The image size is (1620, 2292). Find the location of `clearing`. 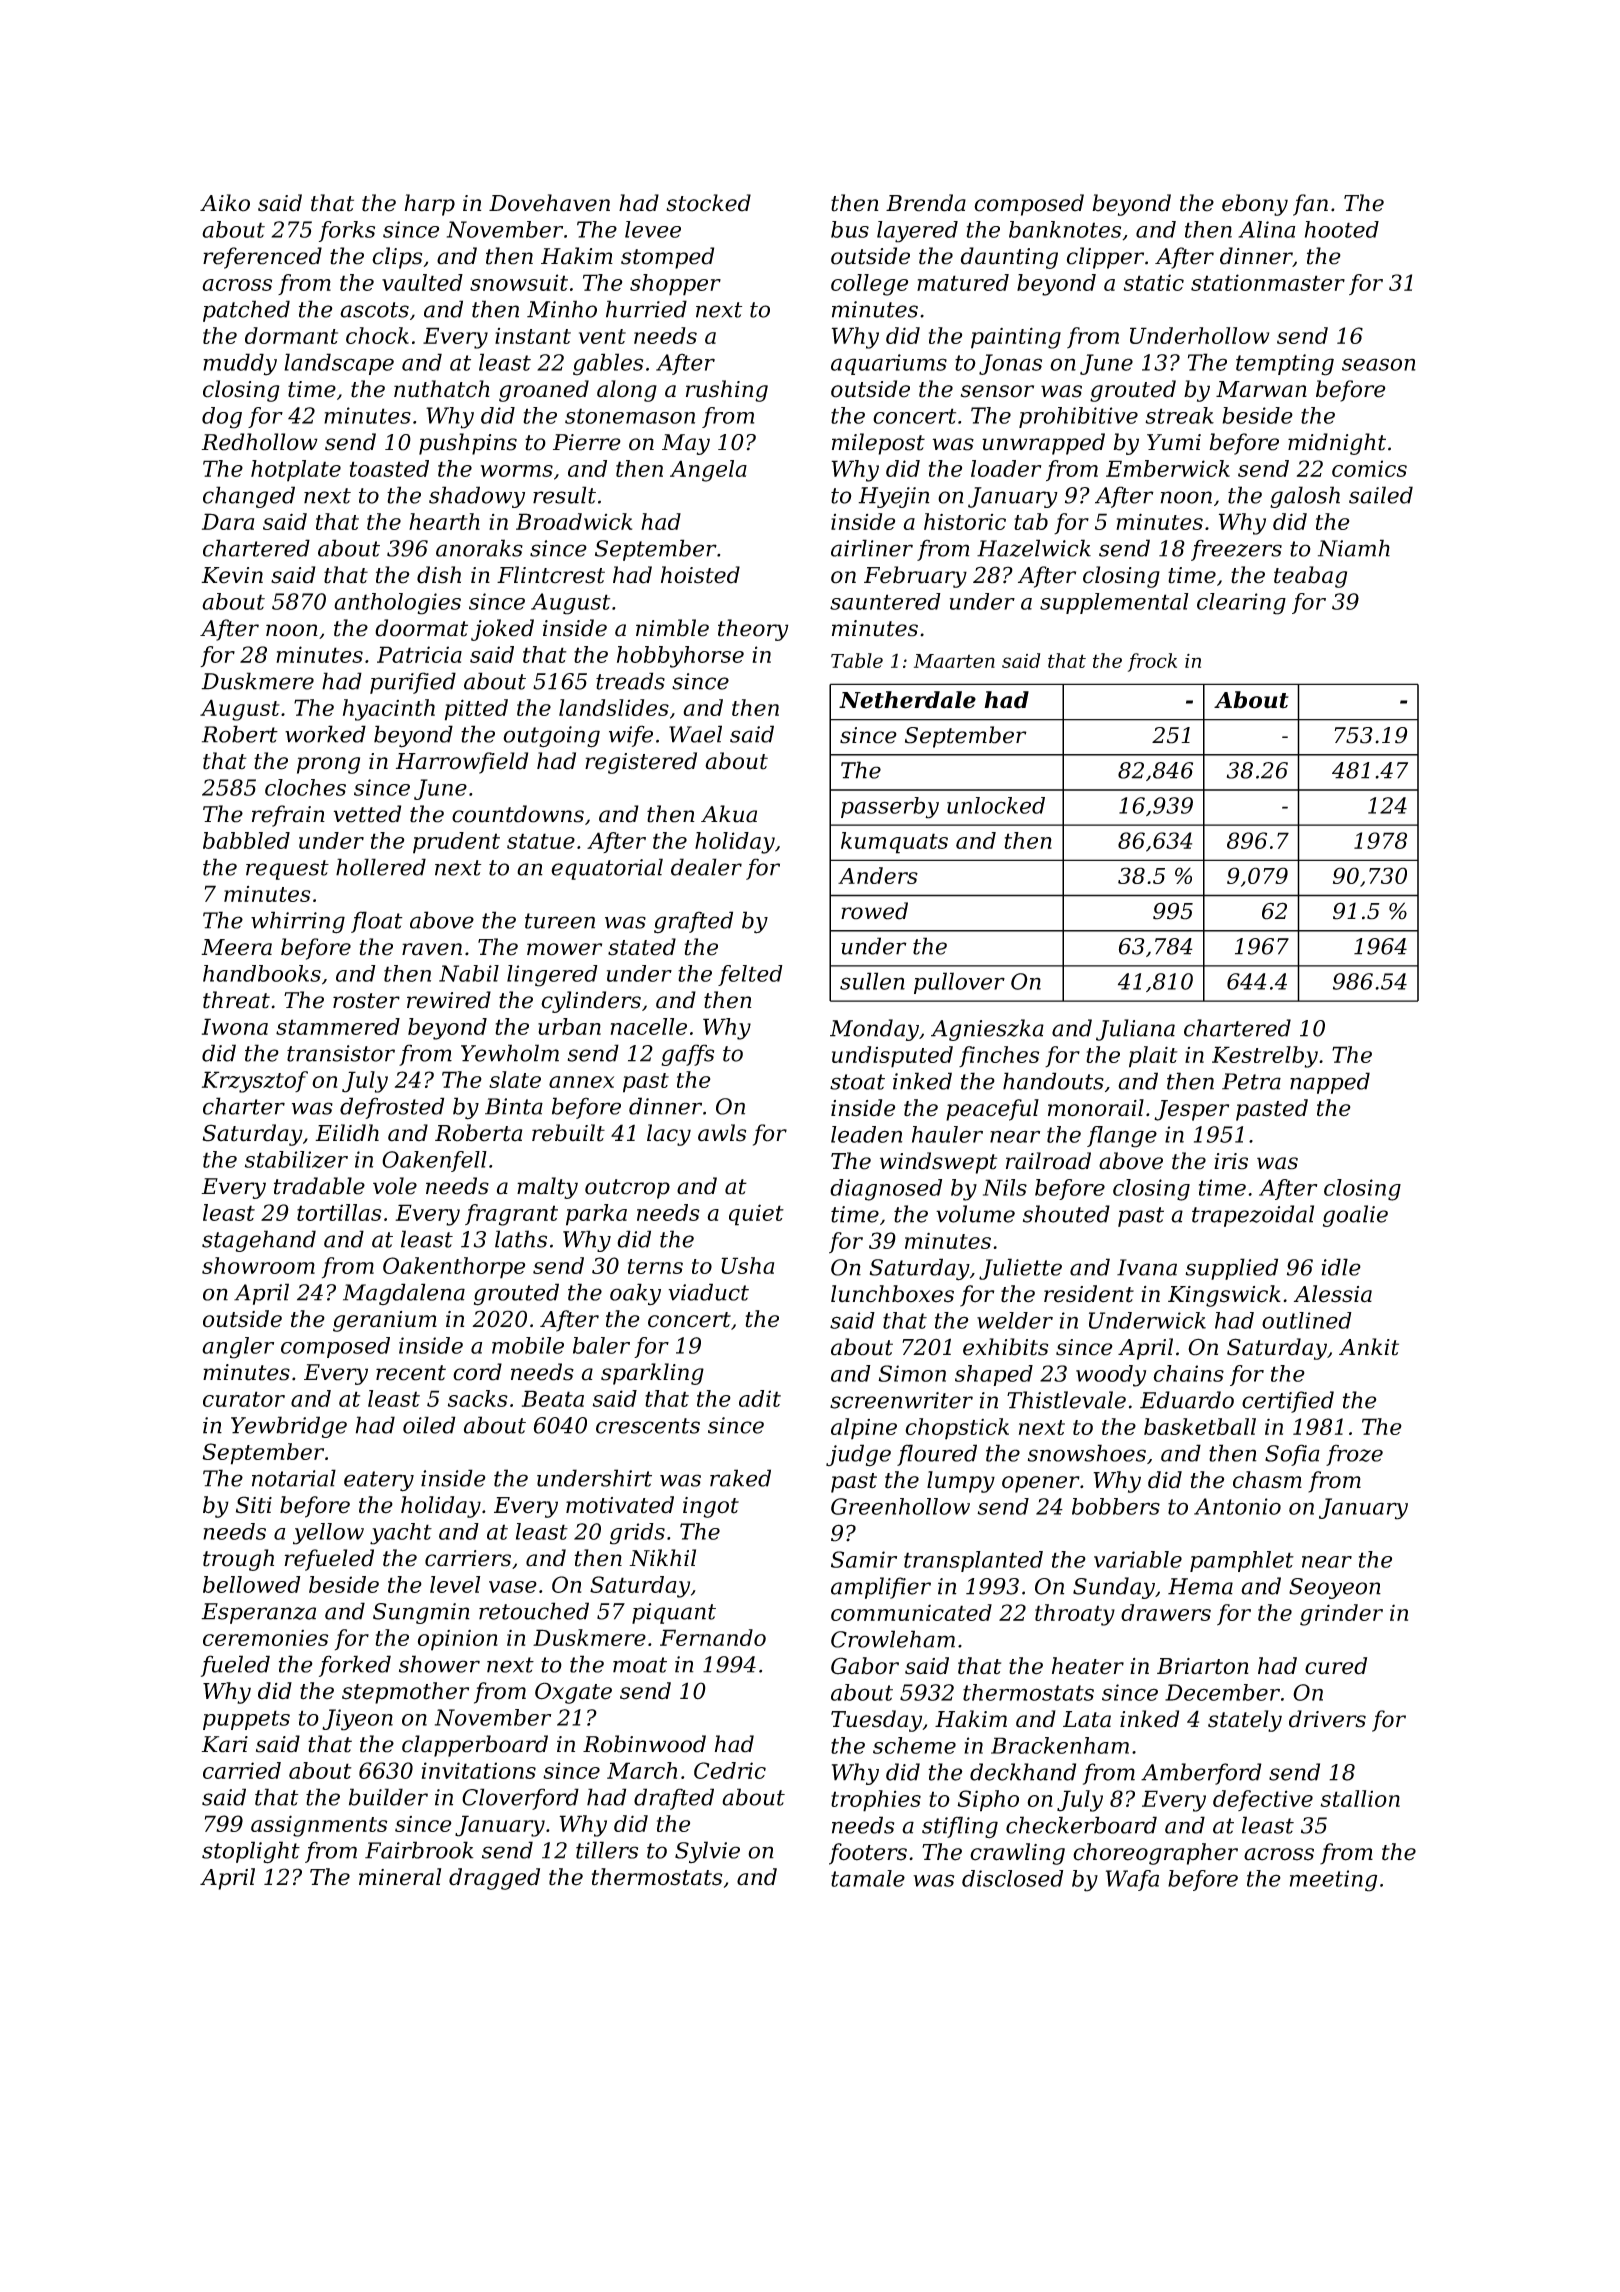

clearing is located at coordinates (1241, 604).
